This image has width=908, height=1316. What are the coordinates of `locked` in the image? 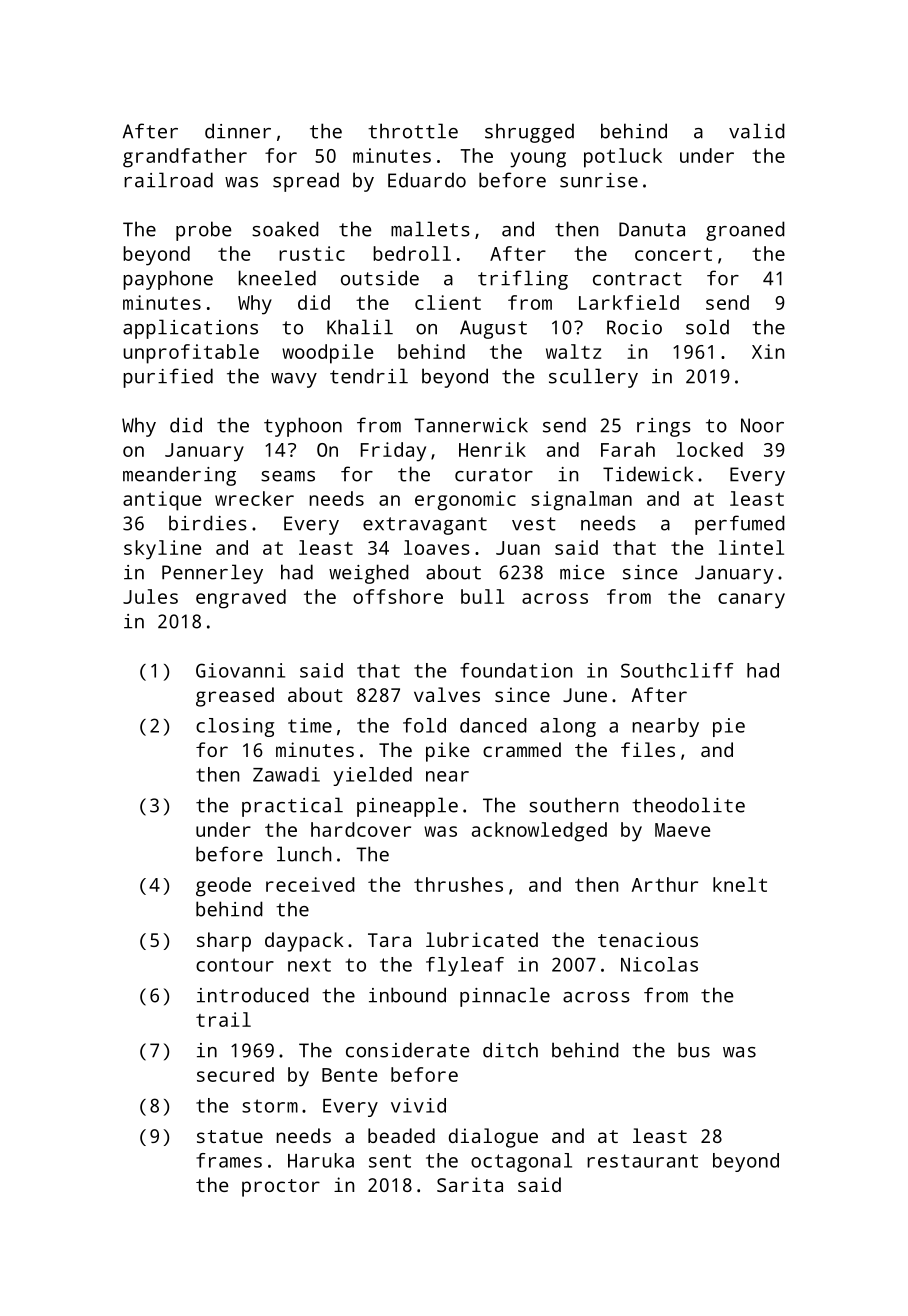 It's located at (710, 449).
